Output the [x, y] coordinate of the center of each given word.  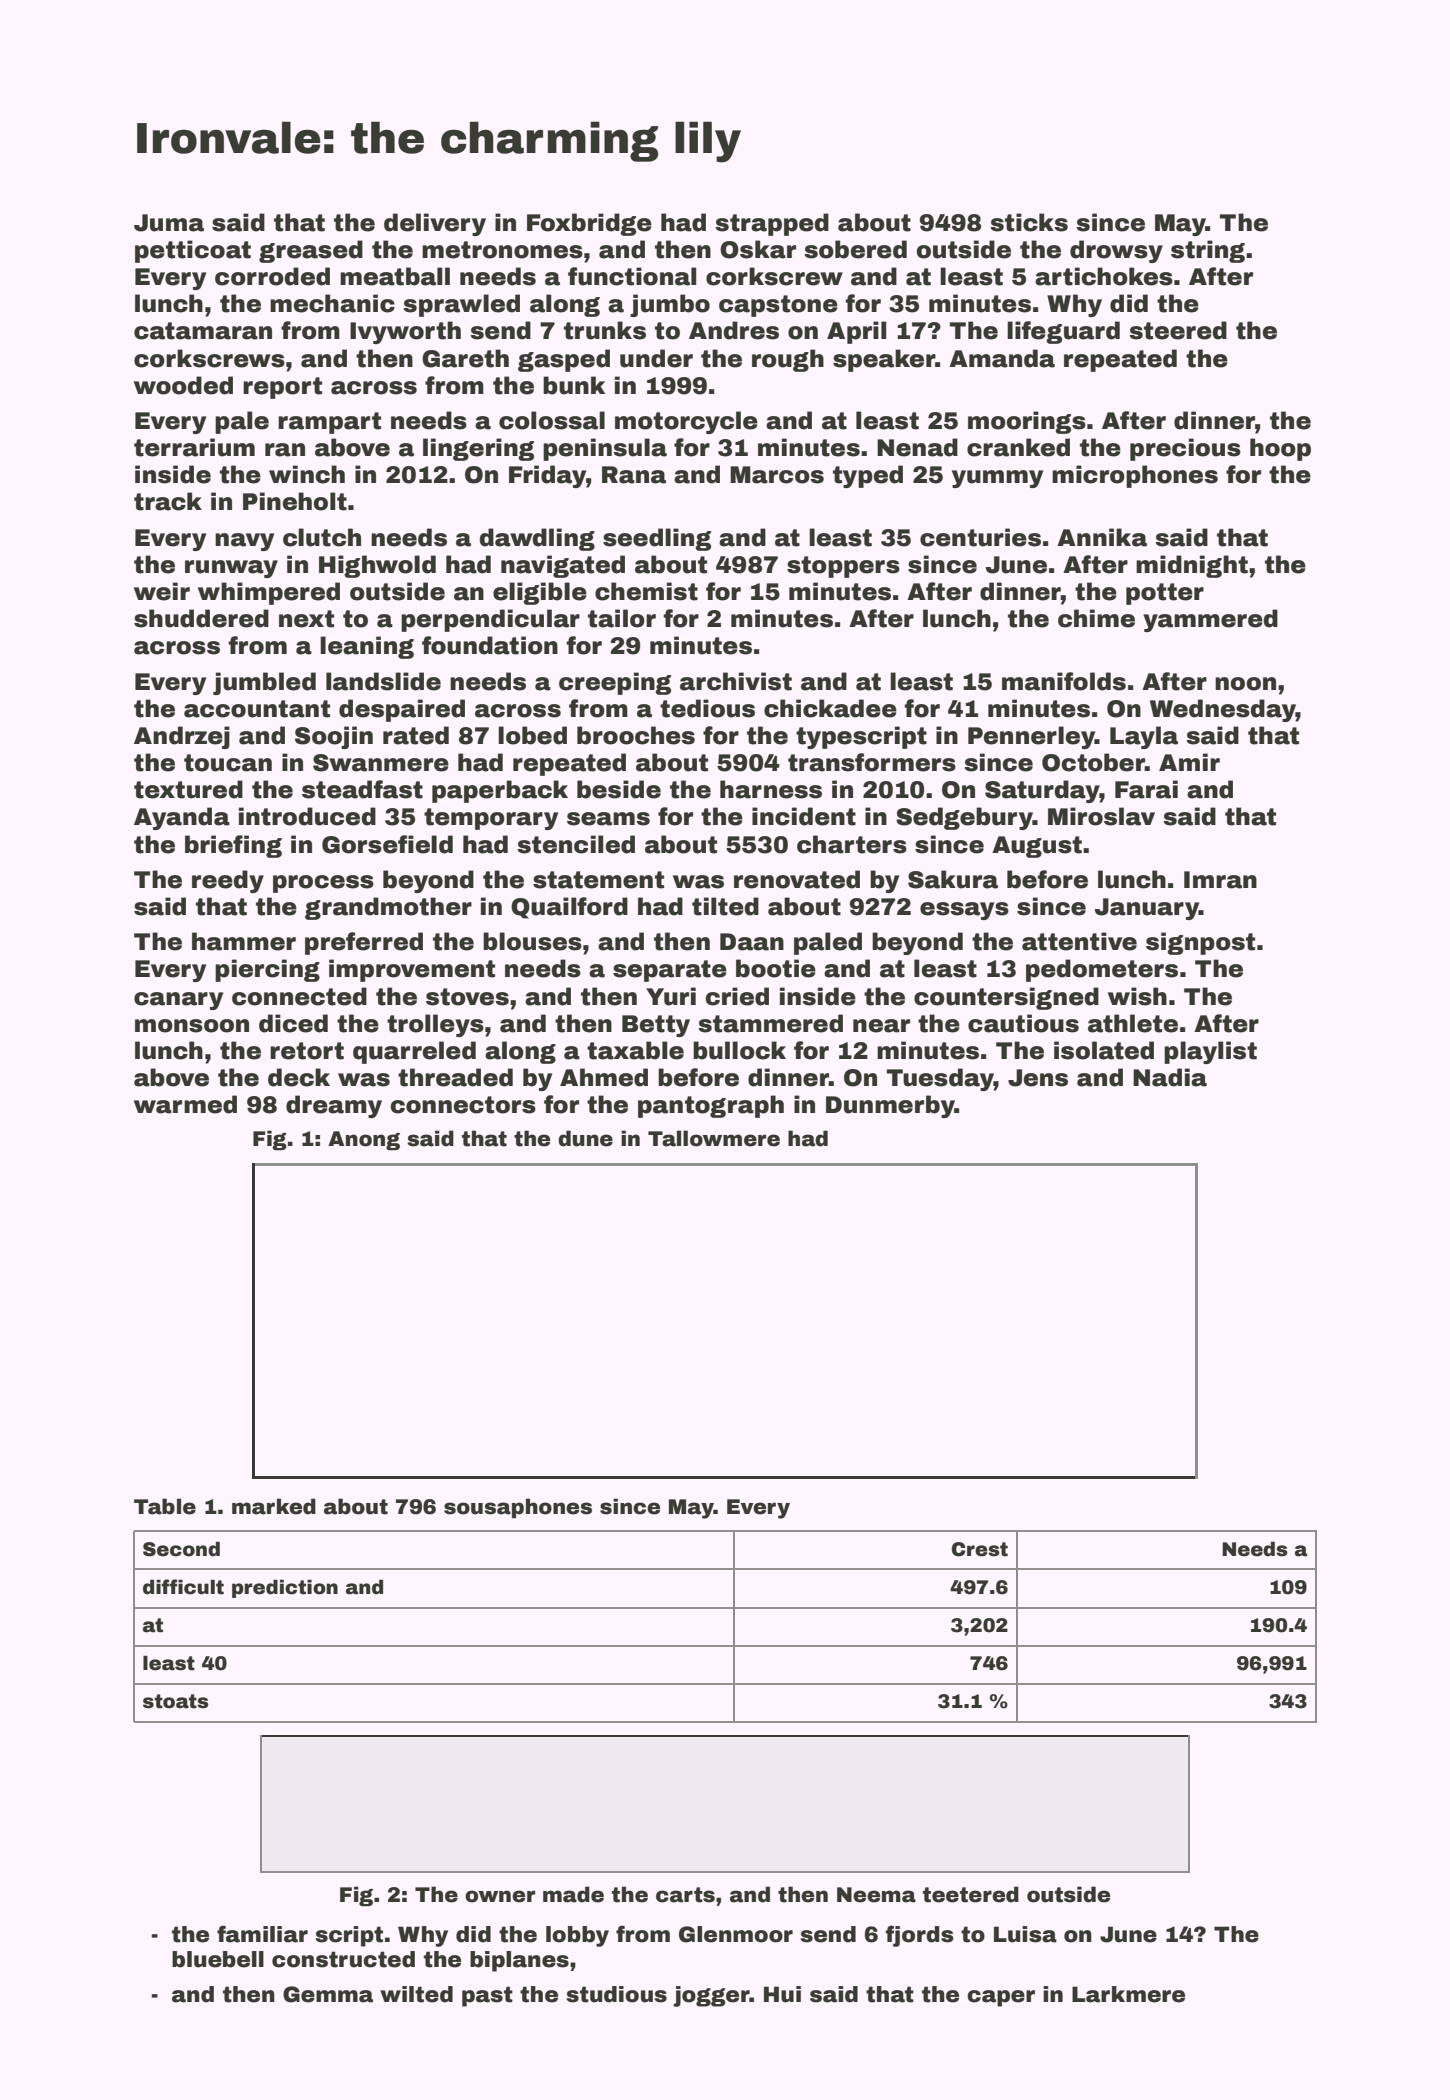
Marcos [777, 475]
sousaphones [518, 1508]
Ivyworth [405, 332]
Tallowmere [714, 1138]
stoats [176, 1701]
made [573, 1894]
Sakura [953, 879]
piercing [267, 970]
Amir [1189, 762]
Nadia [1170, 1077]
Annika [1102, 537]
